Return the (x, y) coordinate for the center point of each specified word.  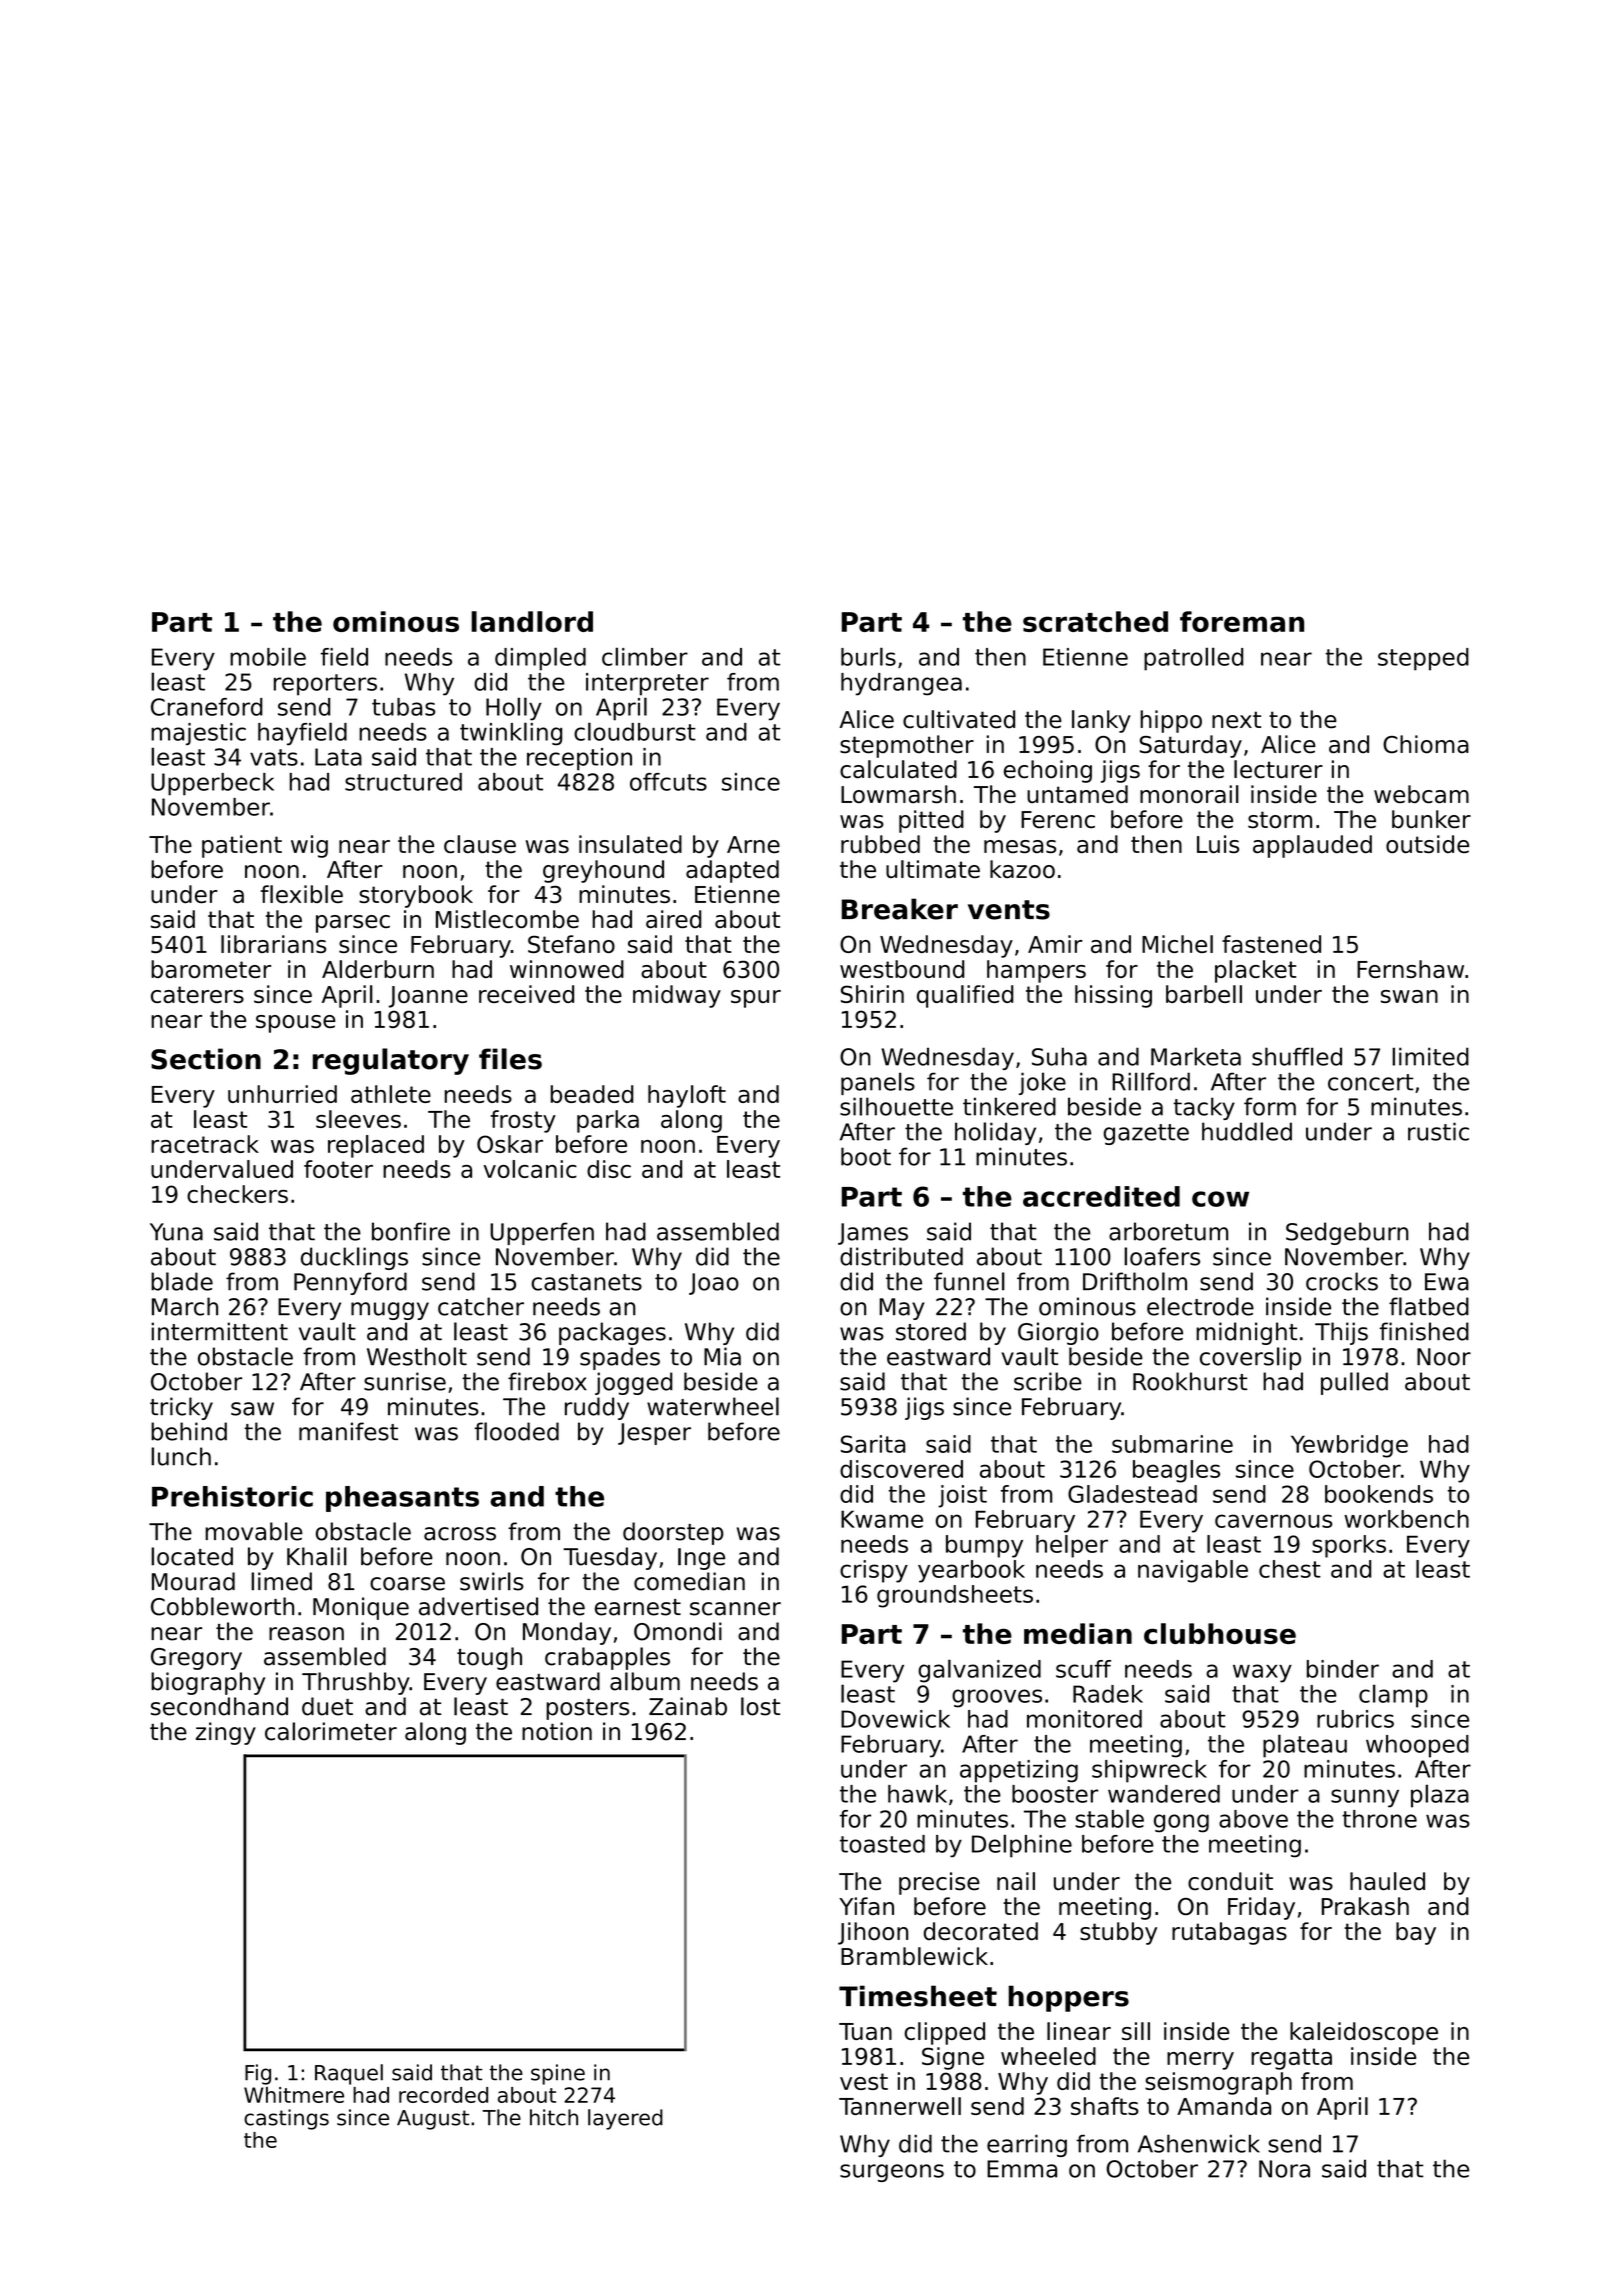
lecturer (1278, 769)
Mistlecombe (507, 919)
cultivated (959, 719)
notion (557, 1731)
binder (1343, 1669)
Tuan (865, 2031)
